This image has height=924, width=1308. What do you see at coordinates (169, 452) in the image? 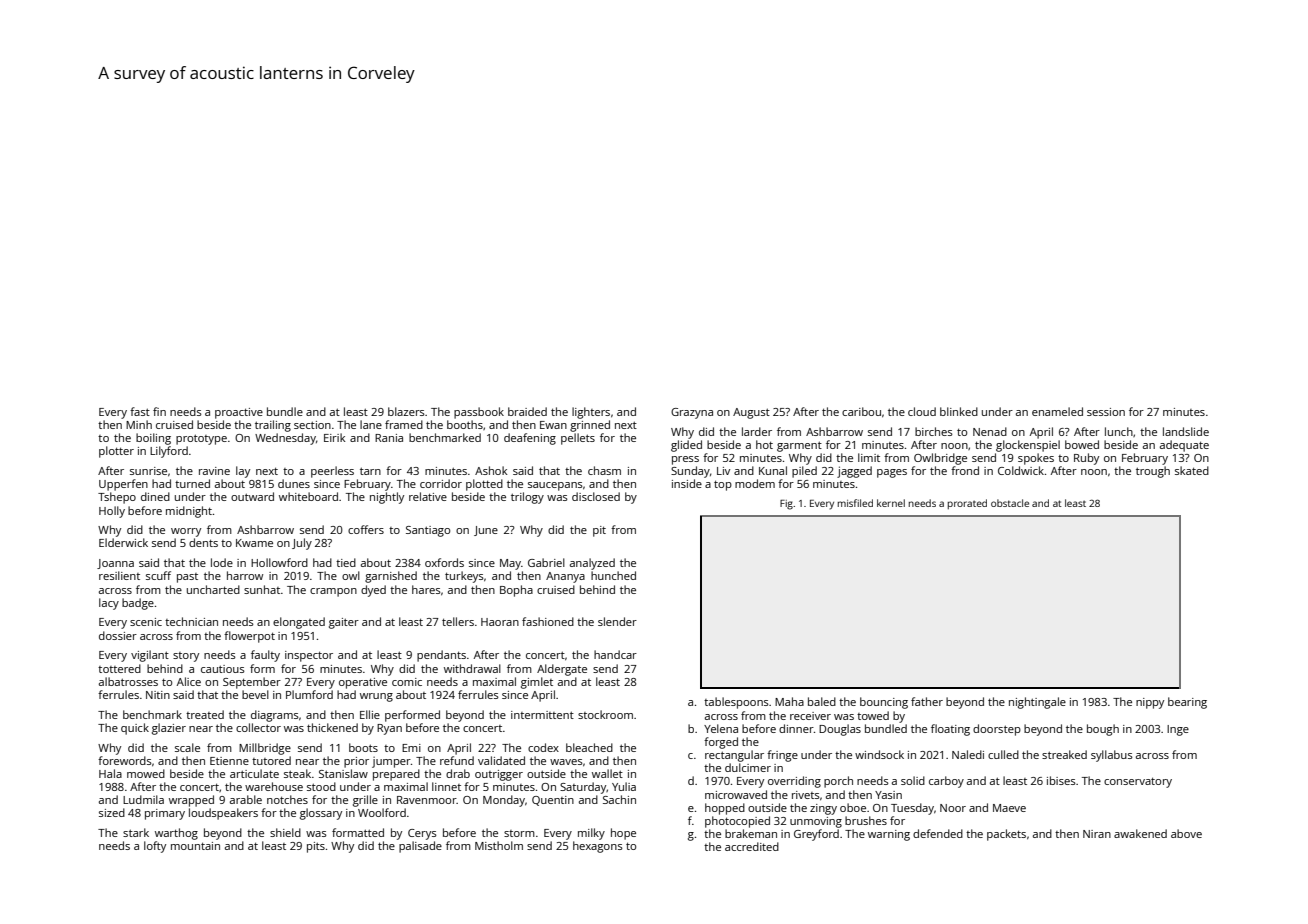
I see `Lilyford` at bounding box center [169, 452].
